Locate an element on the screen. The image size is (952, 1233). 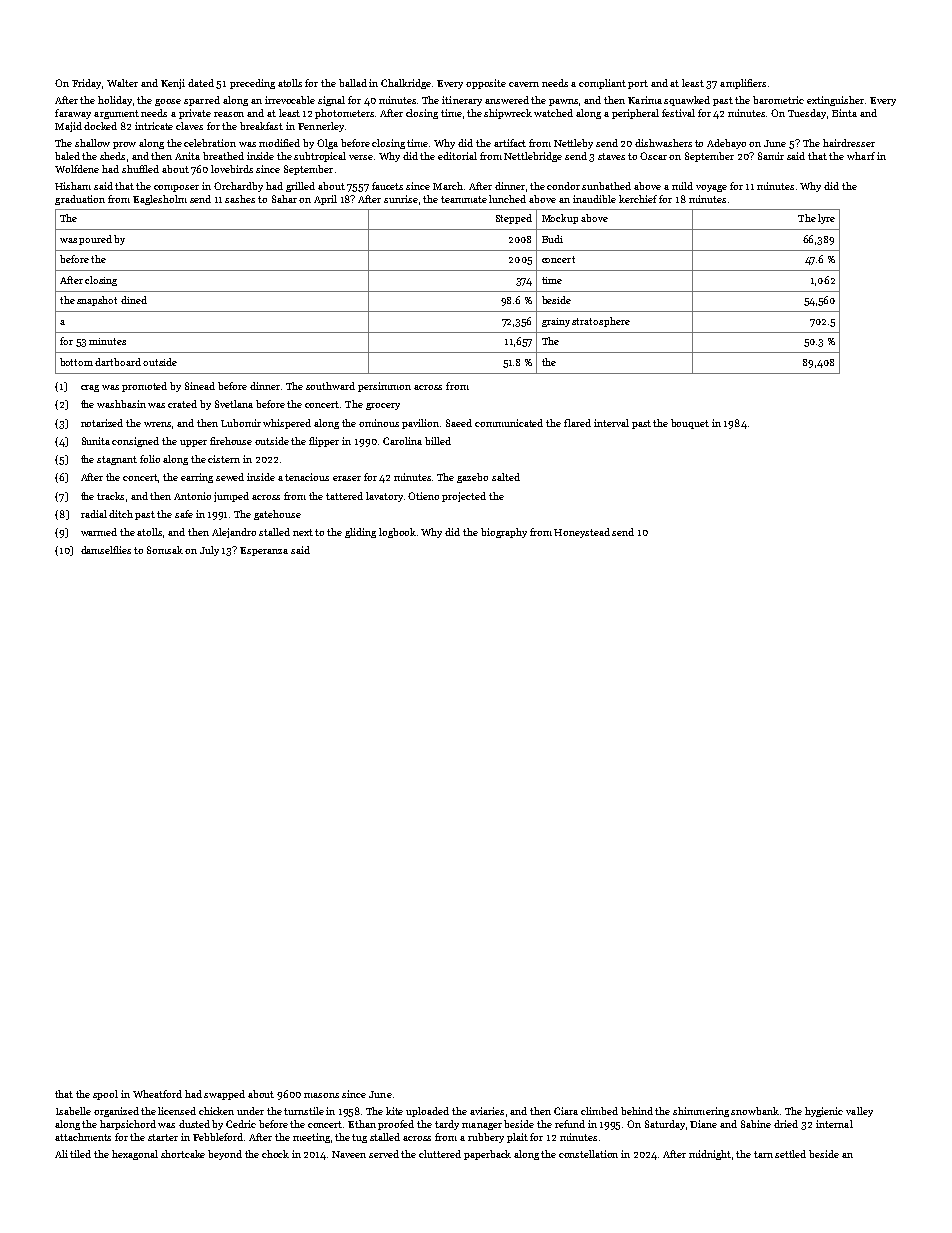
amplifiers is located at coordinates (743, 84).
